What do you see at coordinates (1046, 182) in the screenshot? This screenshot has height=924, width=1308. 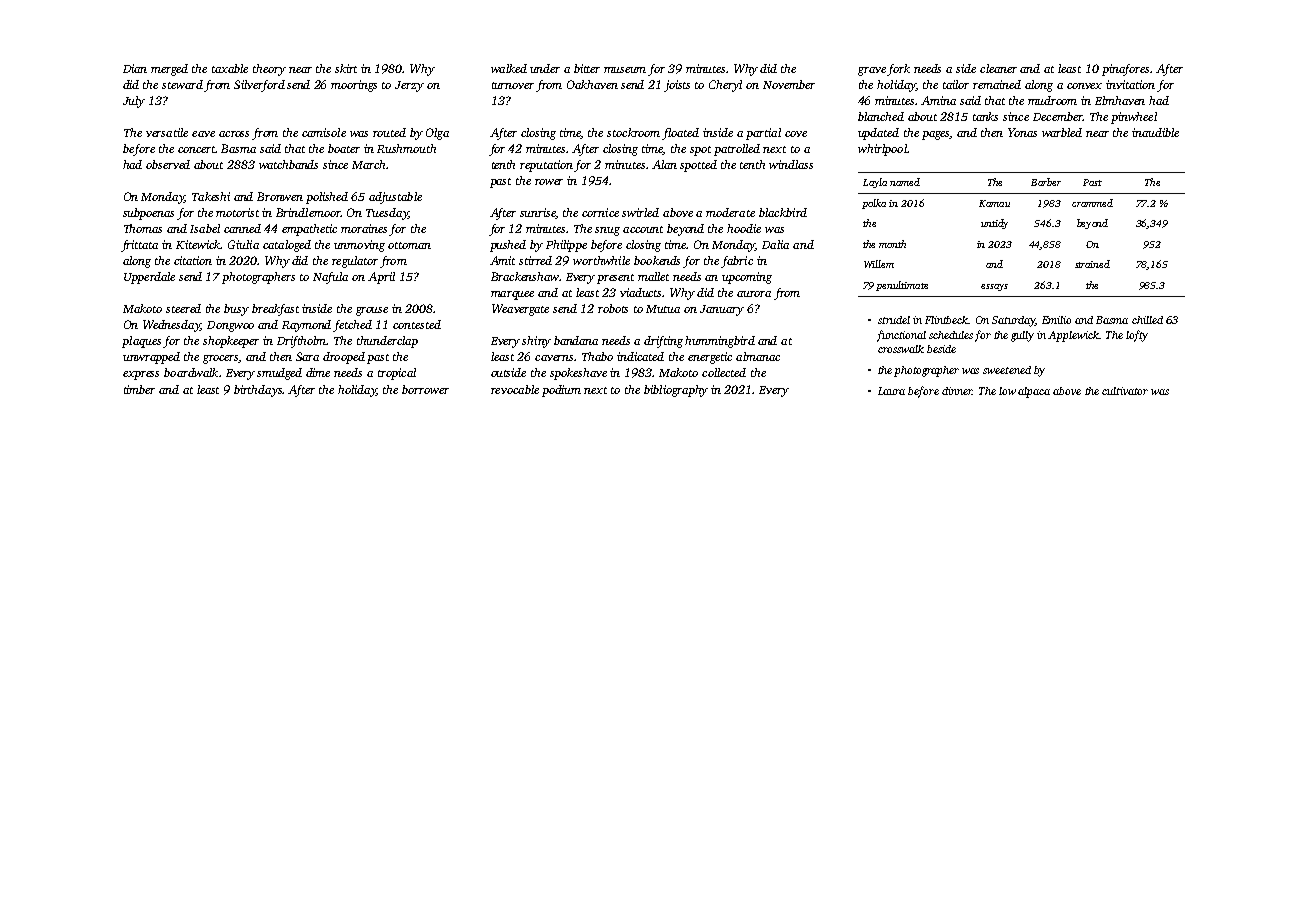 I see `Barber` at bounding box center [1046, 182].
